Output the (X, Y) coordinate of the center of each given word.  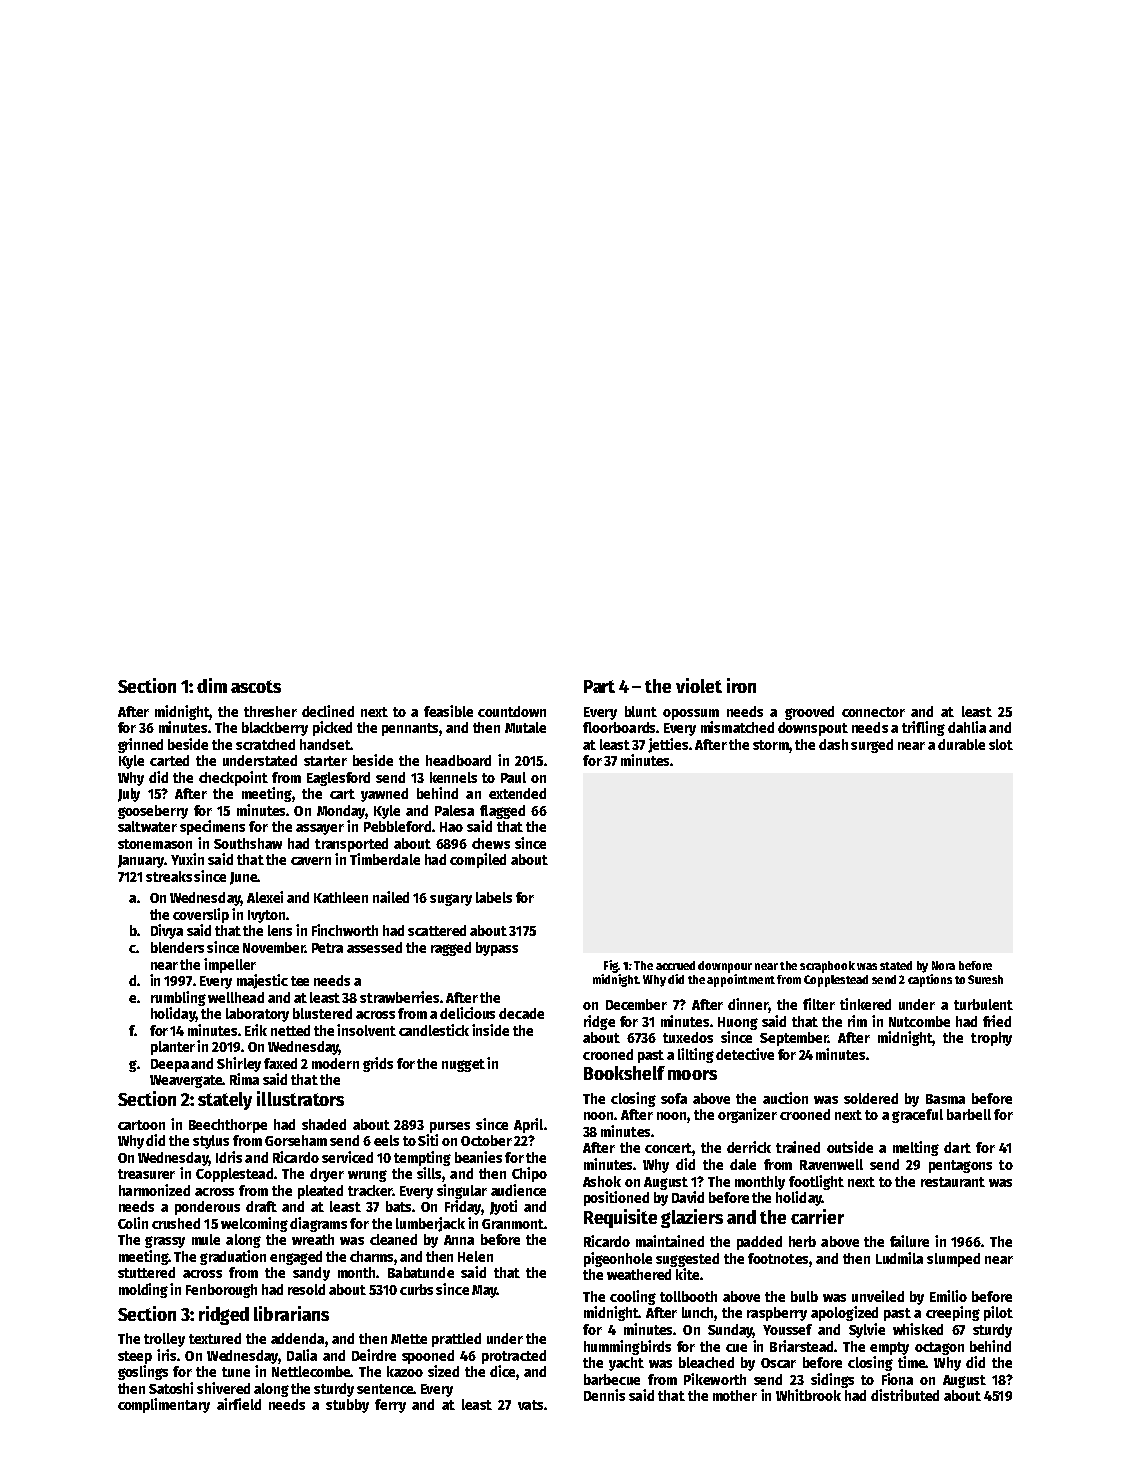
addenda (297, 1338)
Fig (611, 966)
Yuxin (187, 859)
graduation (233, 1257)
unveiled (878, 1296)
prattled (456, 1340)
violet (699, 685)
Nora (943, 965)
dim (212, 685)
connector (873, 712)
